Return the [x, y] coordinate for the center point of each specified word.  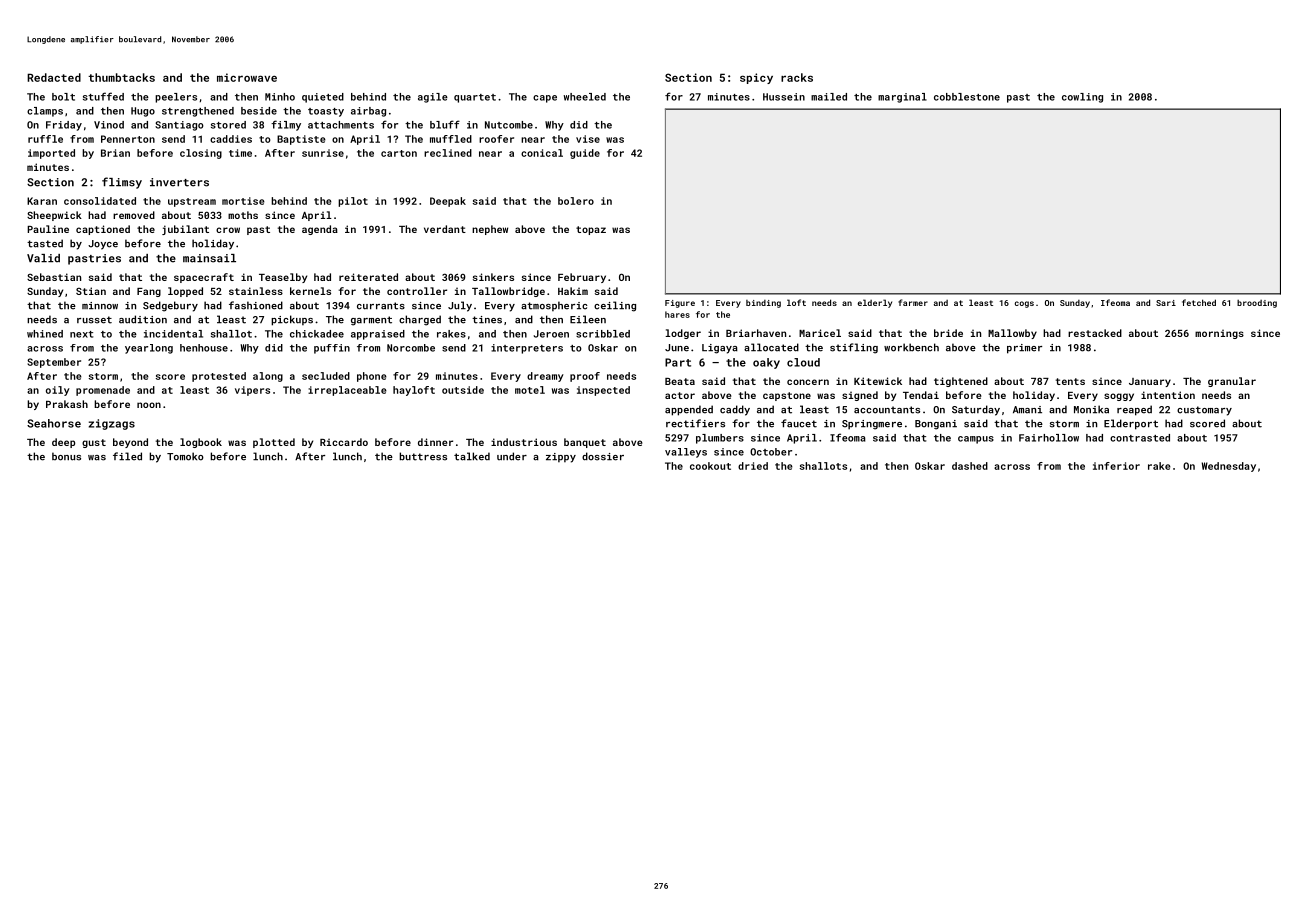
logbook [201, 443]
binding [763, 304]
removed [134, 215]
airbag [368, 112]
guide [585, 154]
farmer [913, 302]
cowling [1082, 98]
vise [588, 139]
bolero [576, 201]
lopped [185, 292]
